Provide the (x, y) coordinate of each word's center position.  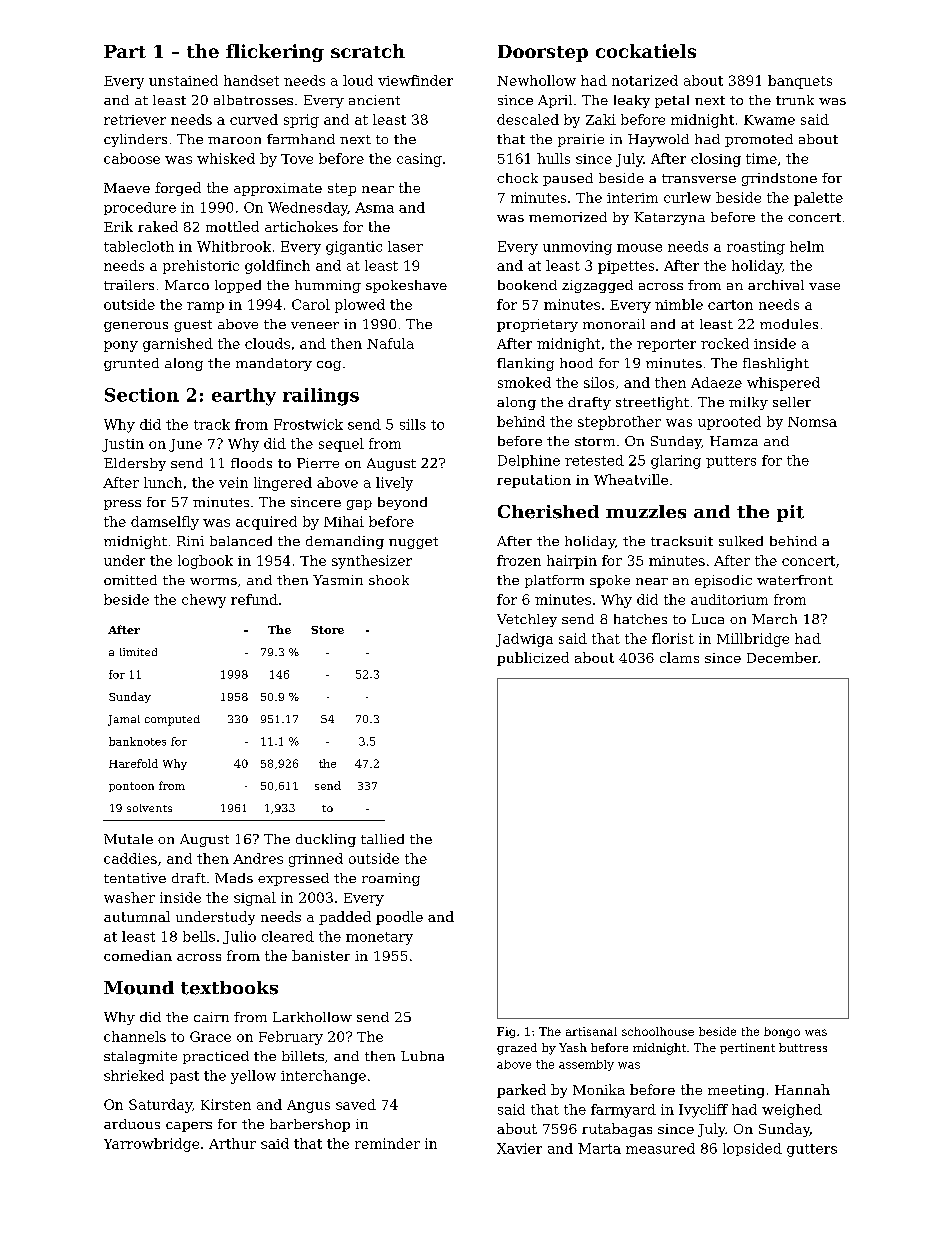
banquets (800, 82)
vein (233, 482)
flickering (275, 53)
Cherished (548, 512)
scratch (368, 51)
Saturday (160, 1106)
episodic (723, 581)
